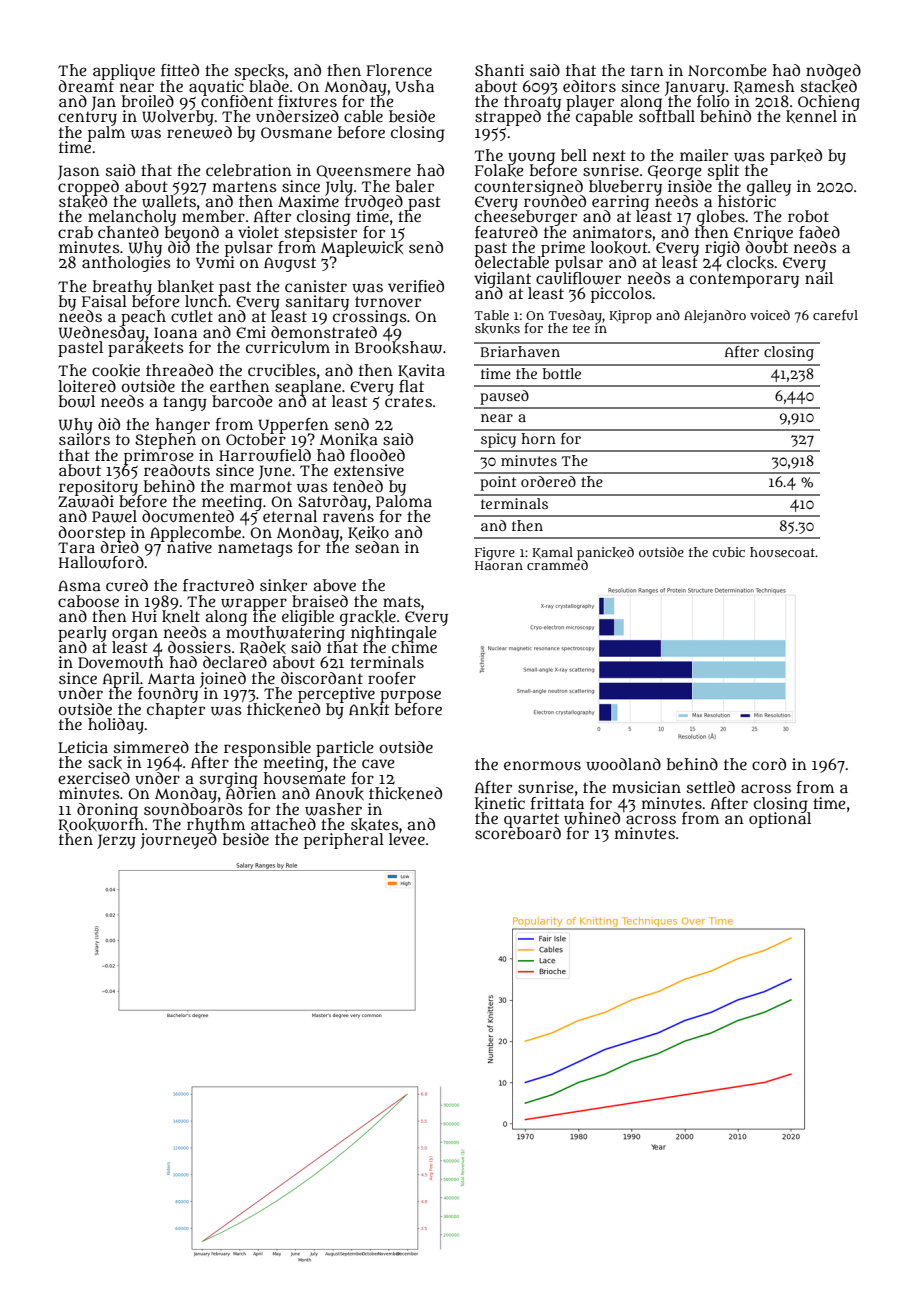 This screenshot has height=1308, width=924. Describe the element at coordinates (362, 249) in the screenshot. I see `Maplewick` at that location.
